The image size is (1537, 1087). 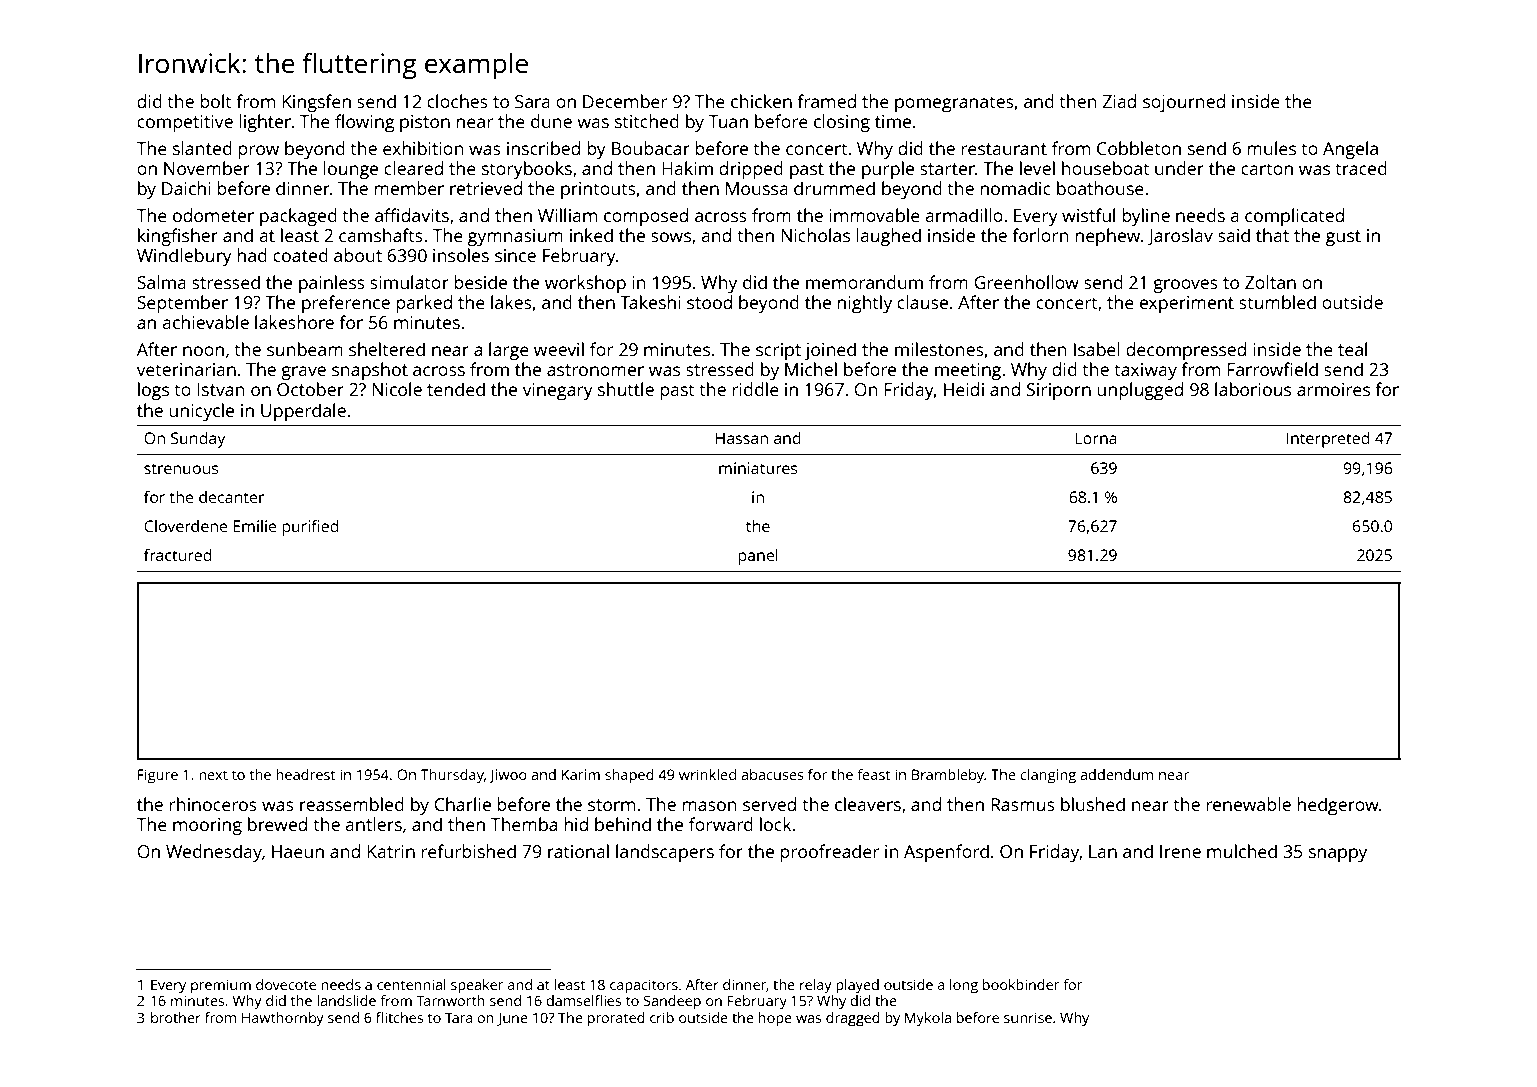 I want to click on gust, so click(x=1343, y=238).
